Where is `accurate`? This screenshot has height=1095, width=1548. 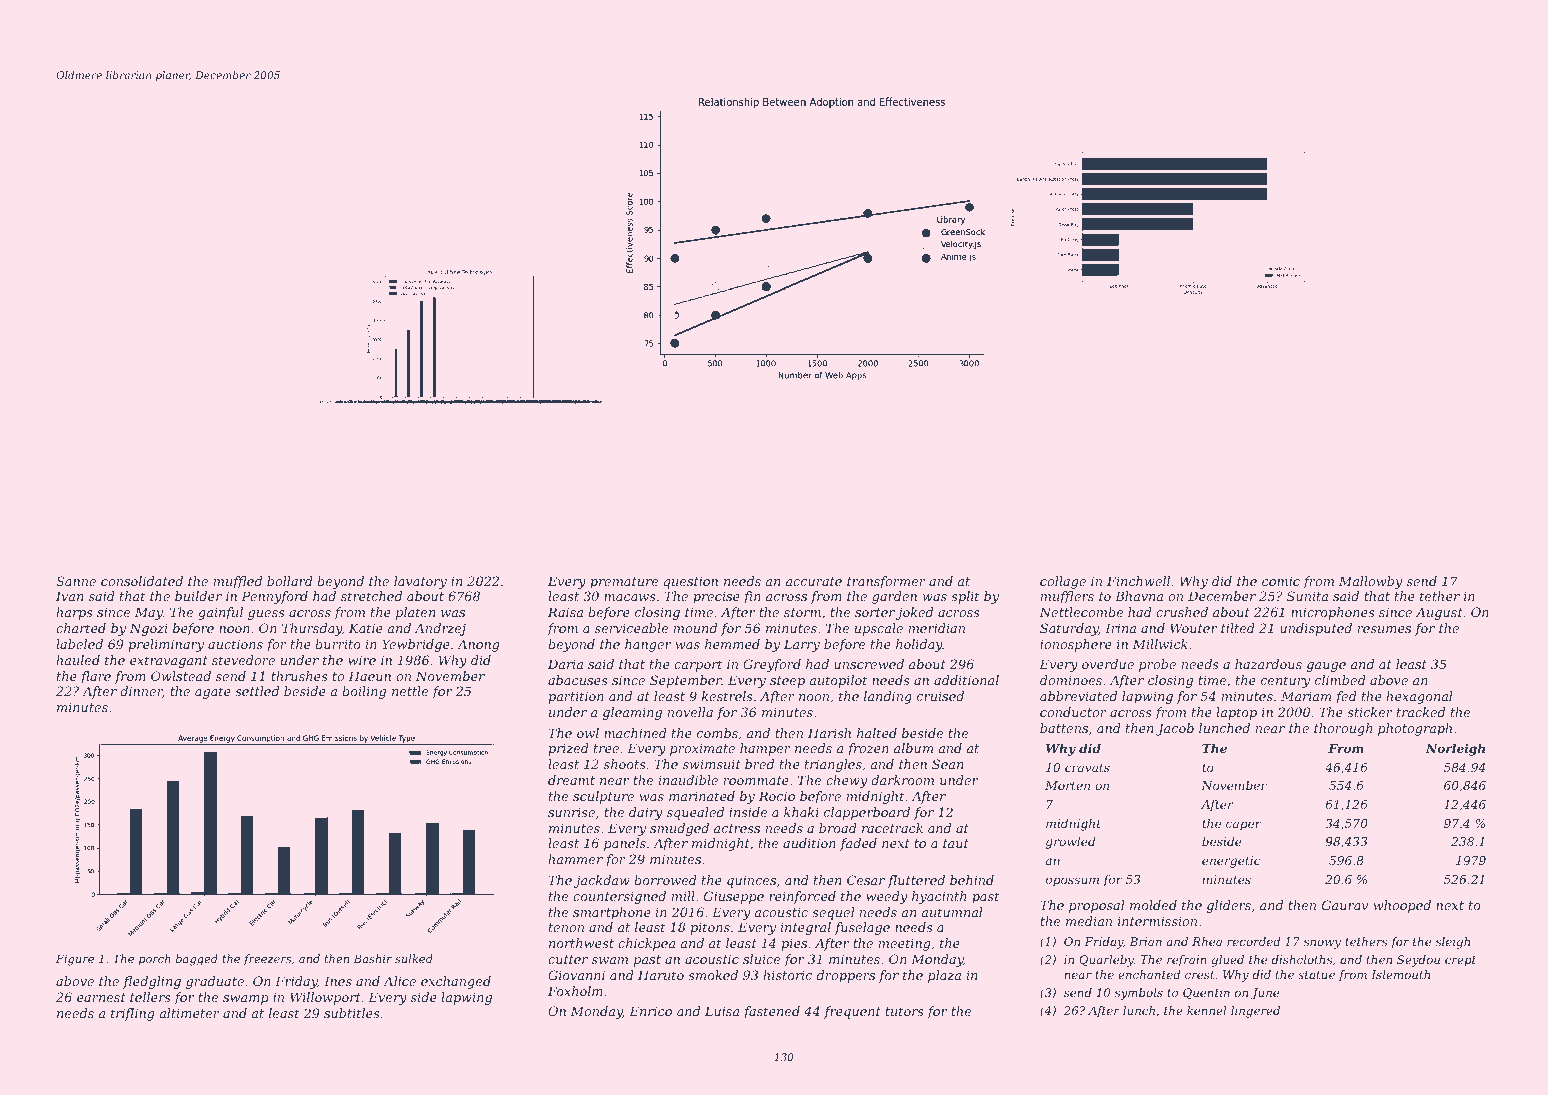 accurate is located at coordinates (814, 581).
